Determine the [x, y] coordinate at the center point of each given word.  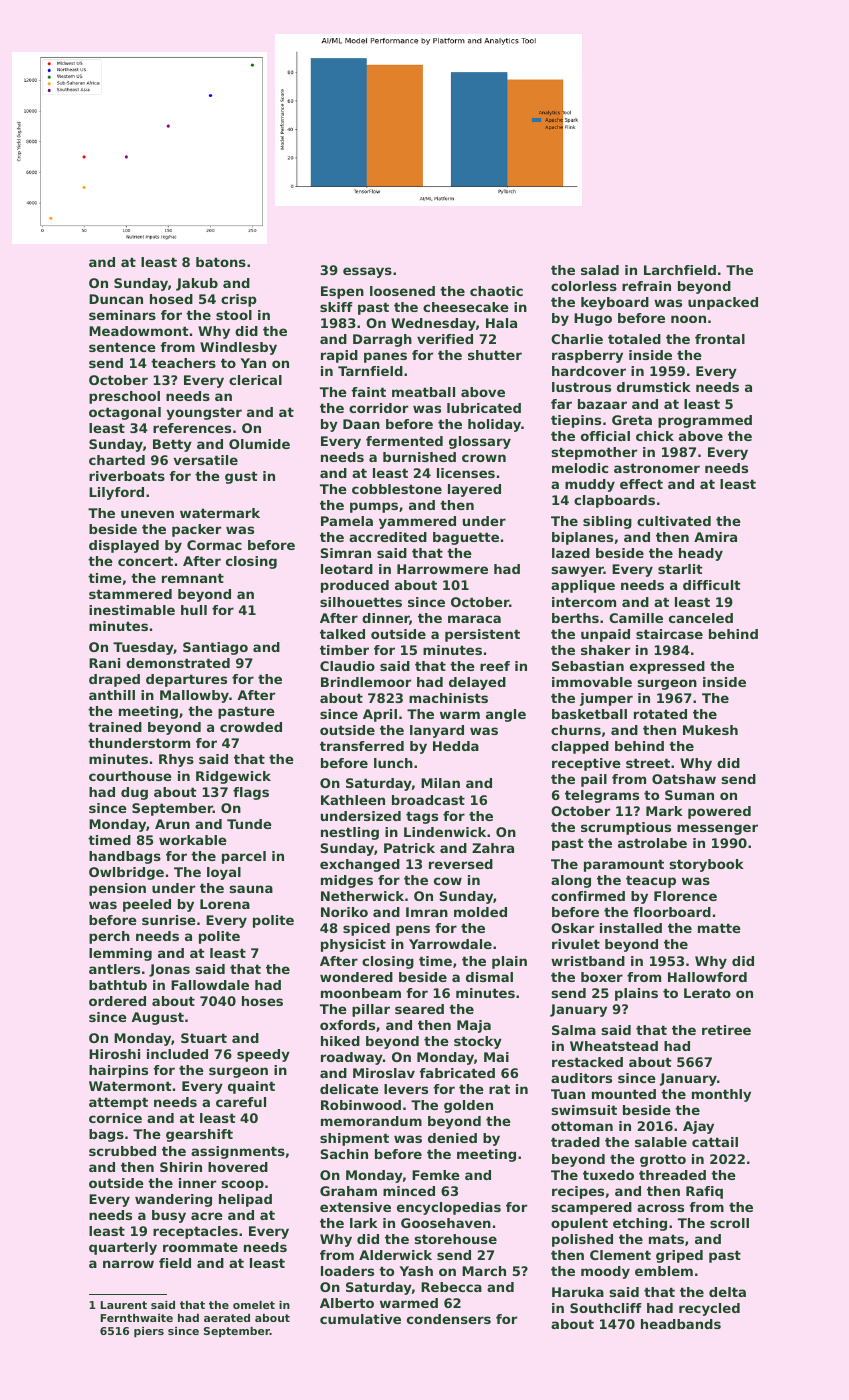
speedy [263, 1055]
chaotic [496, 291]
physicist [353, 945]
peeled [147, 905]
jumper [606, 699]
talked [342, 634]
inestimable [132, 610]
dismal [489, 977]
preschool [124, 397]
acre [207, 1216]
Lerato [707, 993]
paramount [624, 865]
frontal [720, 339]
